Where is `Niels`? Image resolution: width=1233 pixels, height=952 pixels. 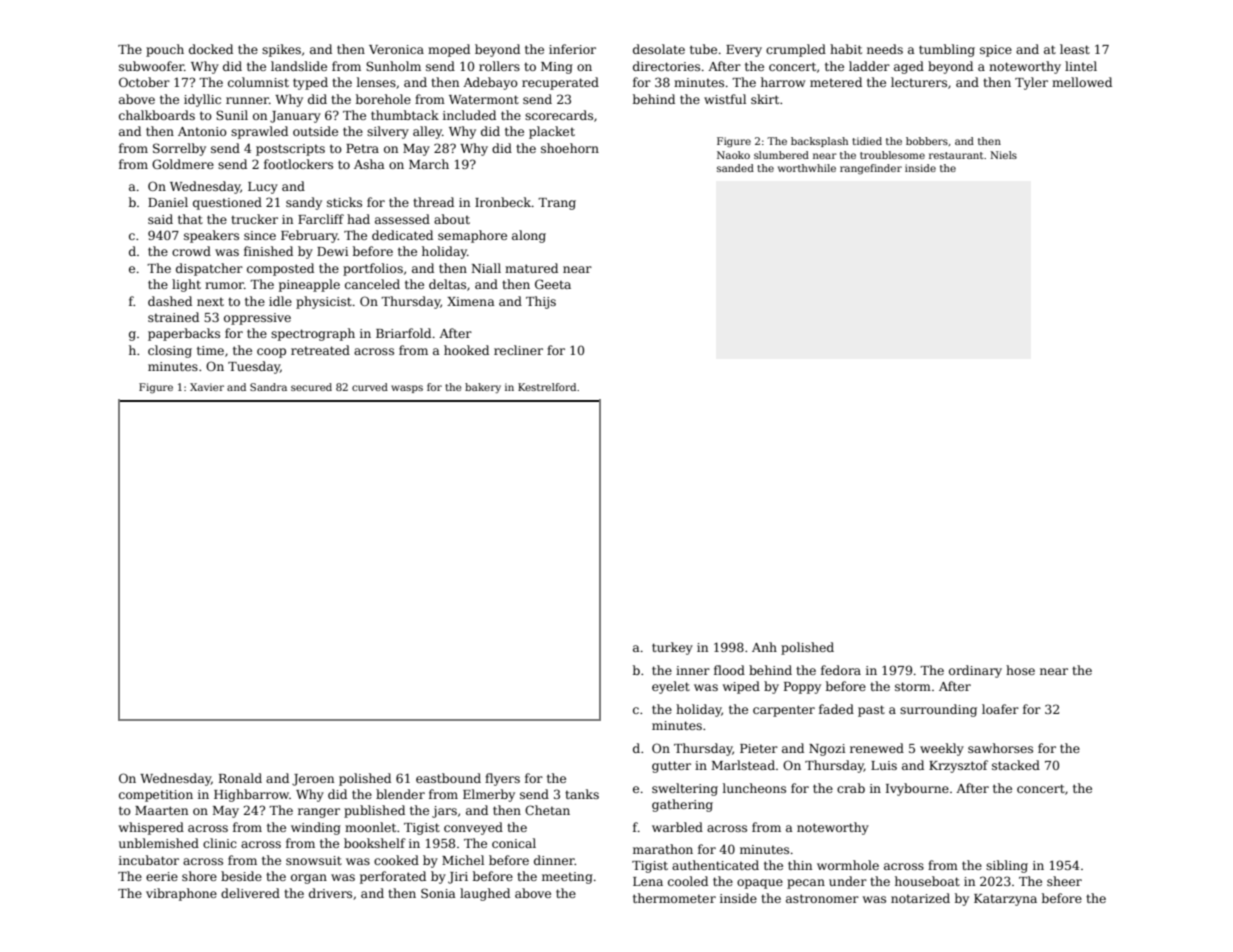
Niels is located at coordinates (1003, 155).
